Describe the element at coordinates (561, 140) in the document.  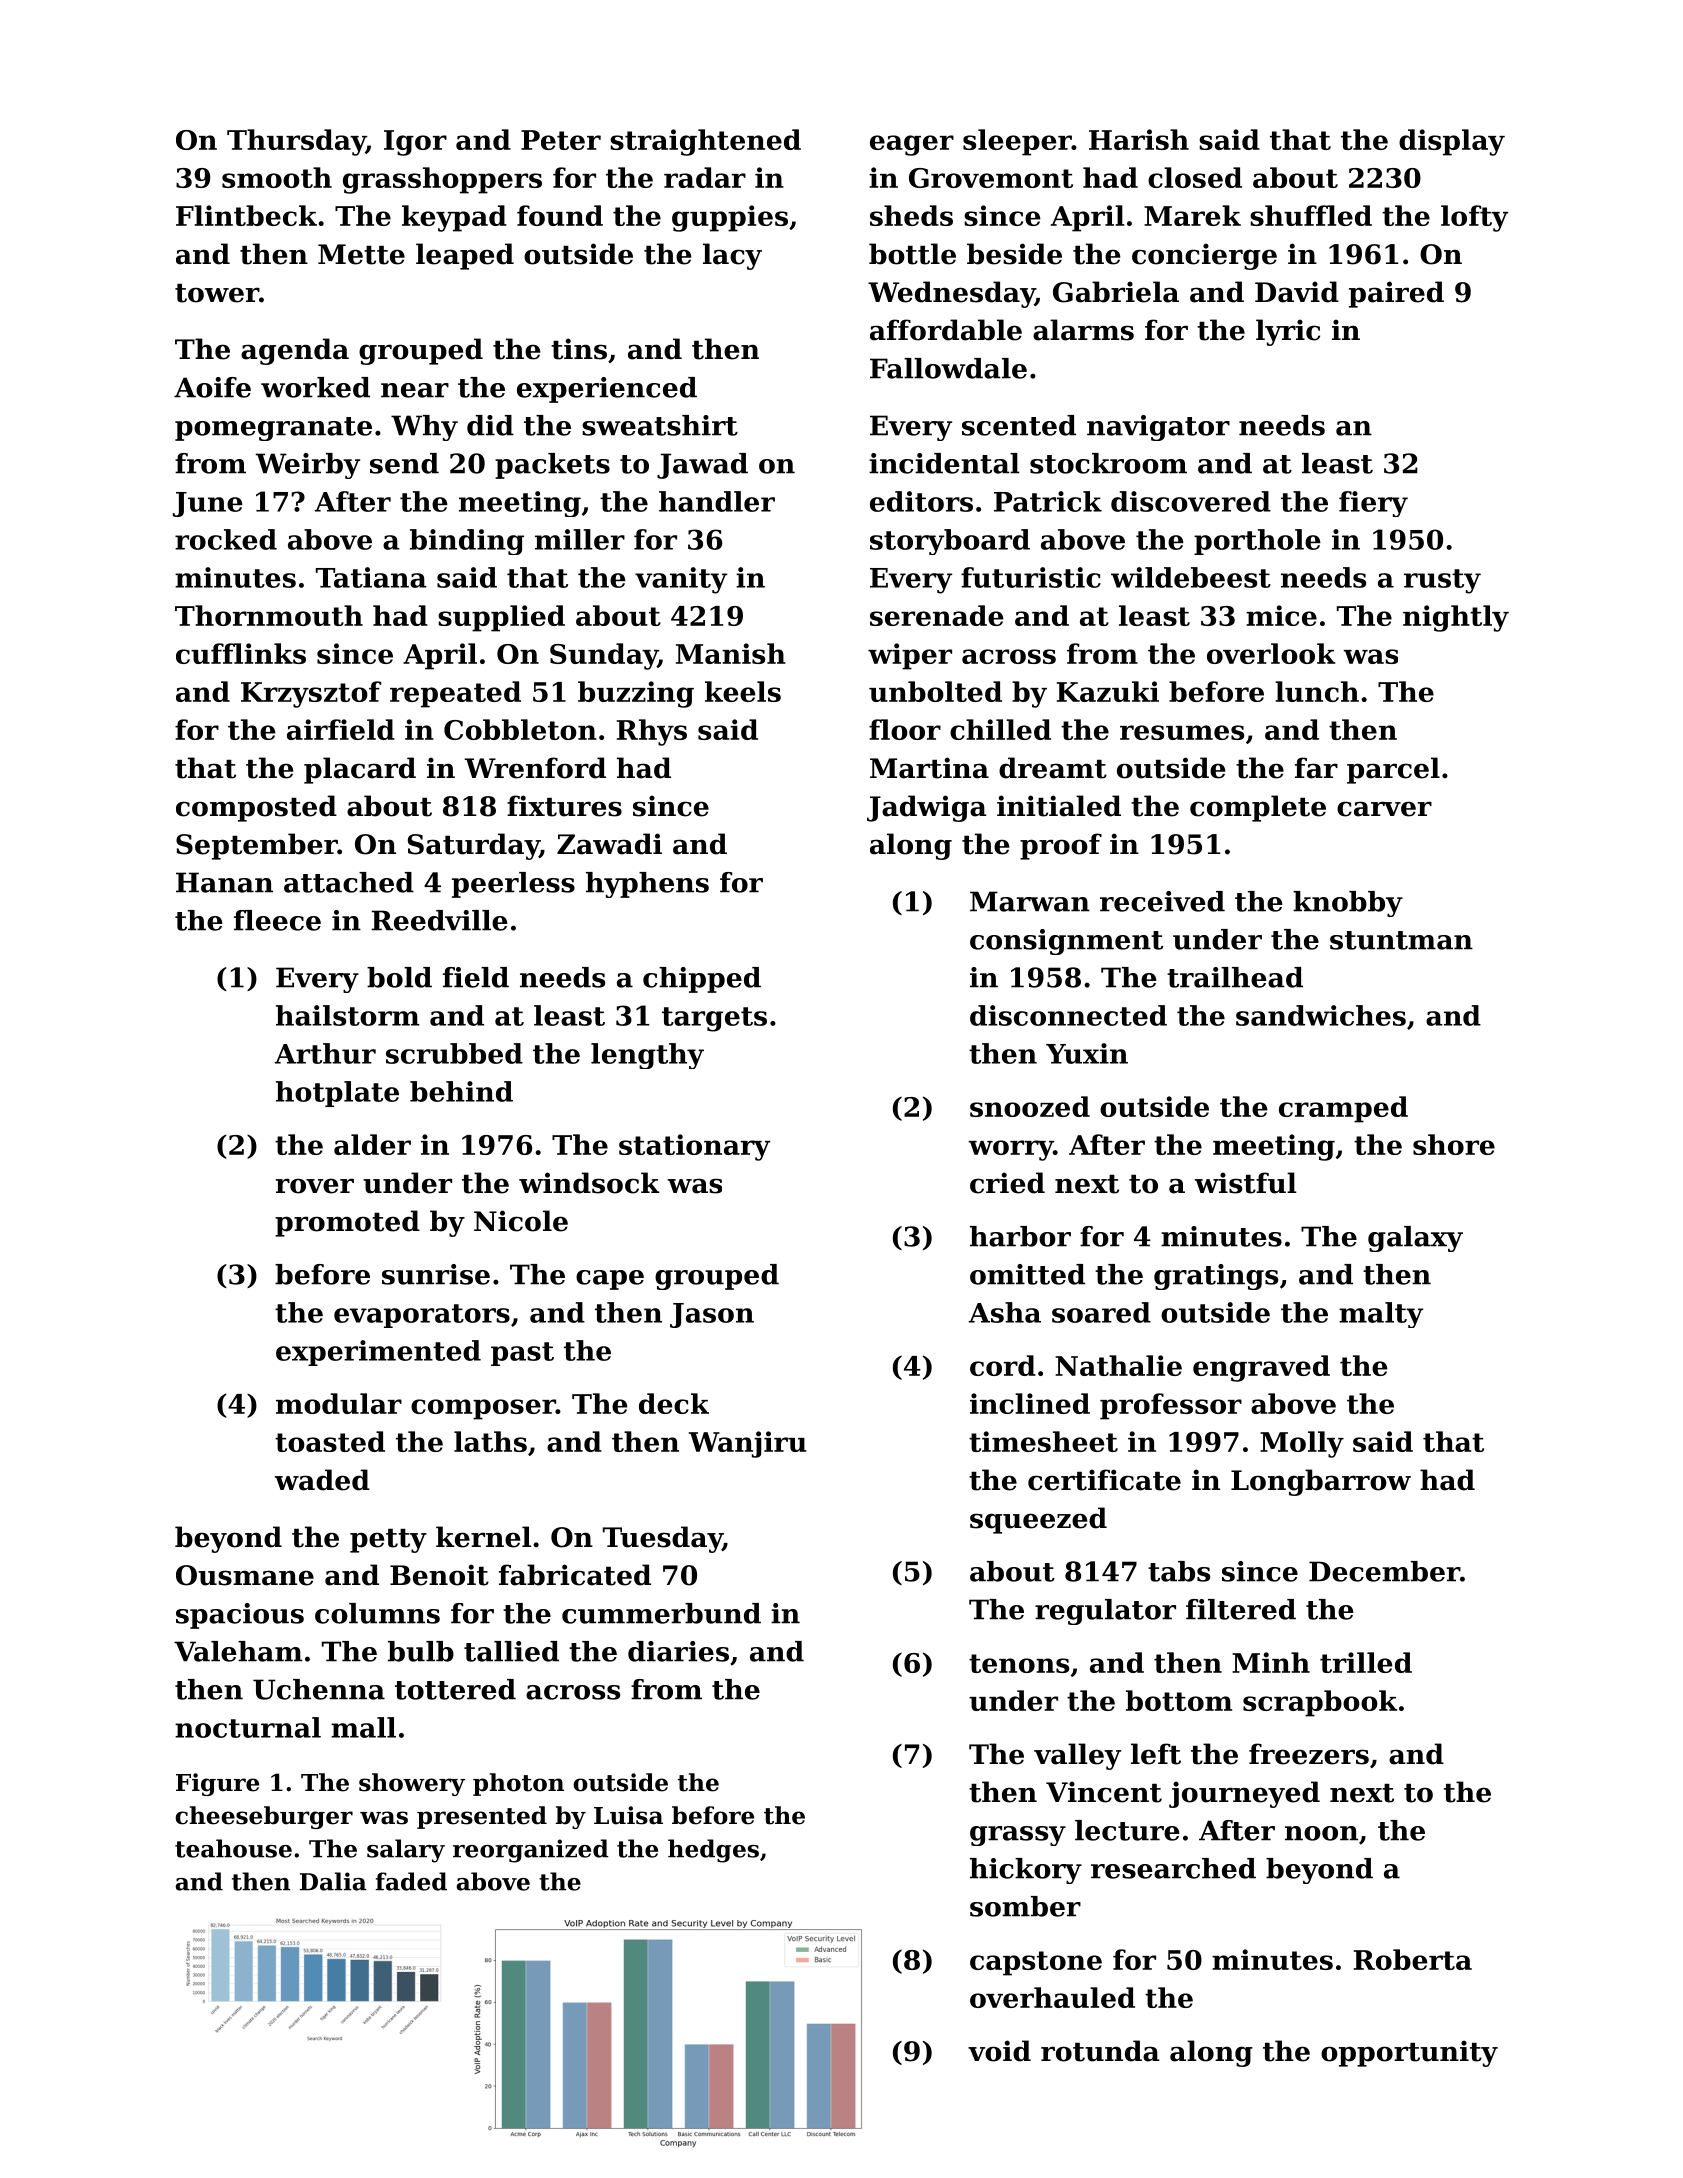
I see `Peter` at that location.
